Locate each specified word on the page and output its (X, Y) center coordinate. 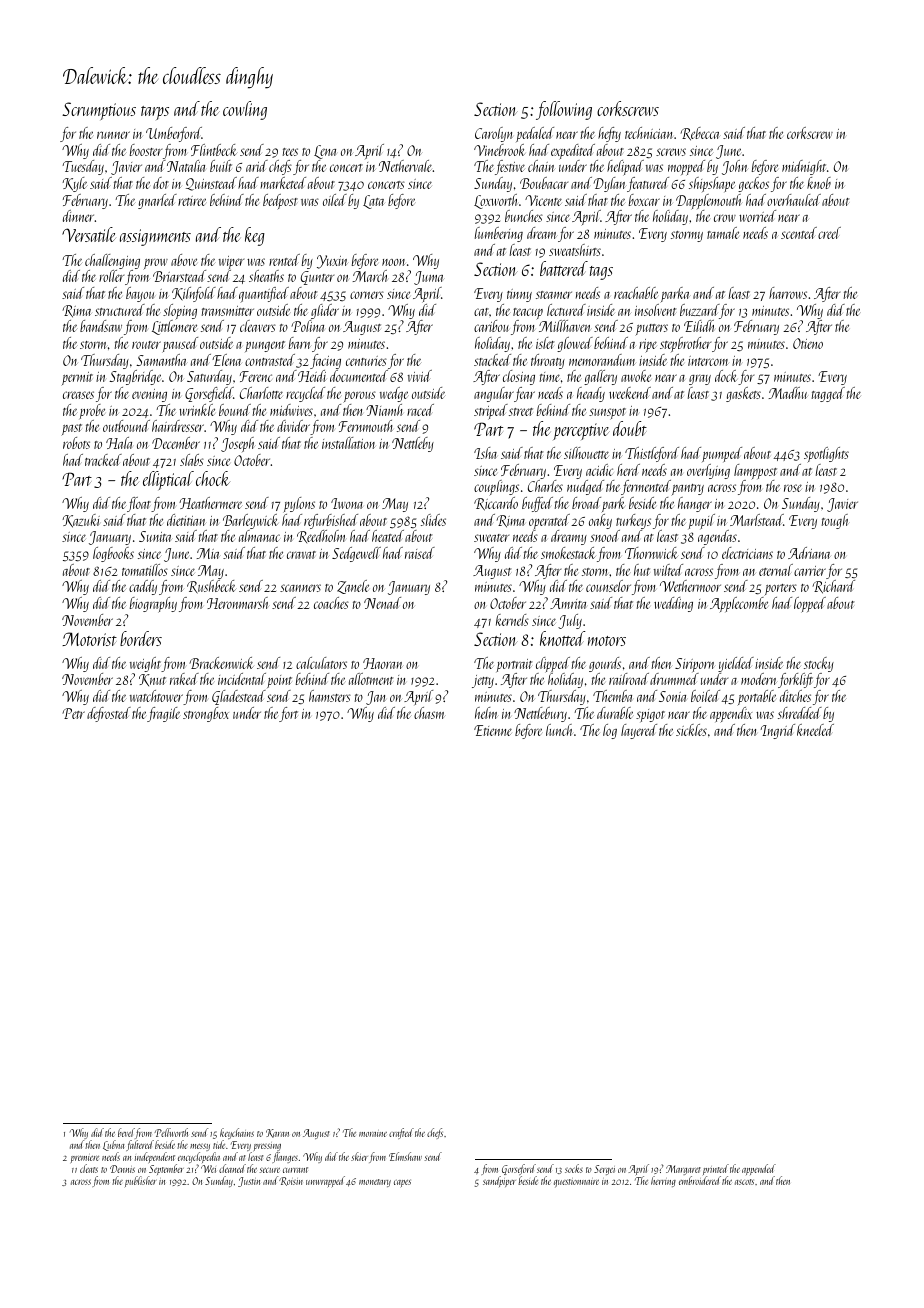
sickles (691, 730)
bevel (126, 1132)
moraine (373, 1134)
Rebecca (700, 134)
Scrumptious (99, 111)
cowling (245, 110)
